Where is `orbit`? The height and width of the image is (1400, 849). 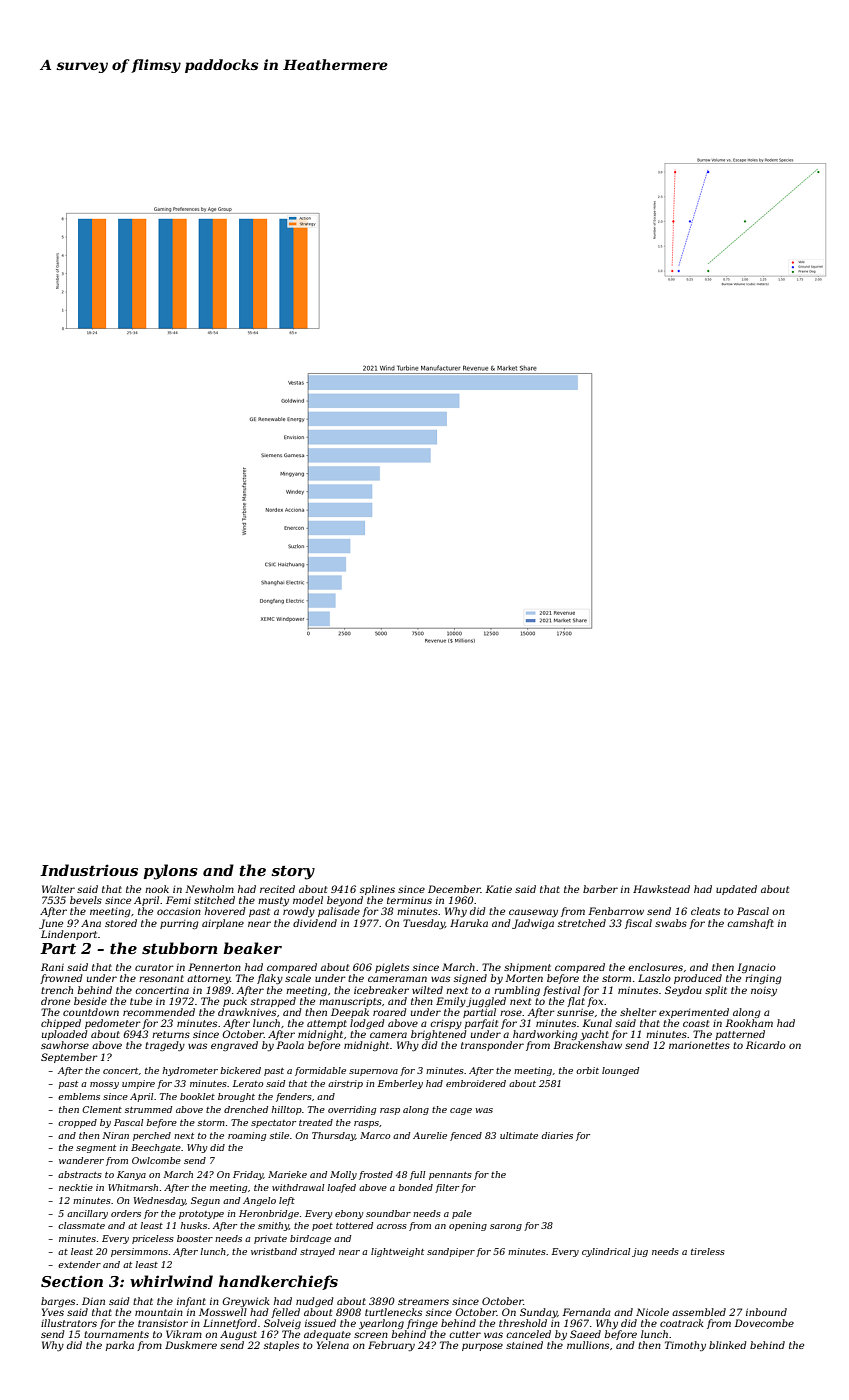
orbit is located at coordinates (587, 1070).
